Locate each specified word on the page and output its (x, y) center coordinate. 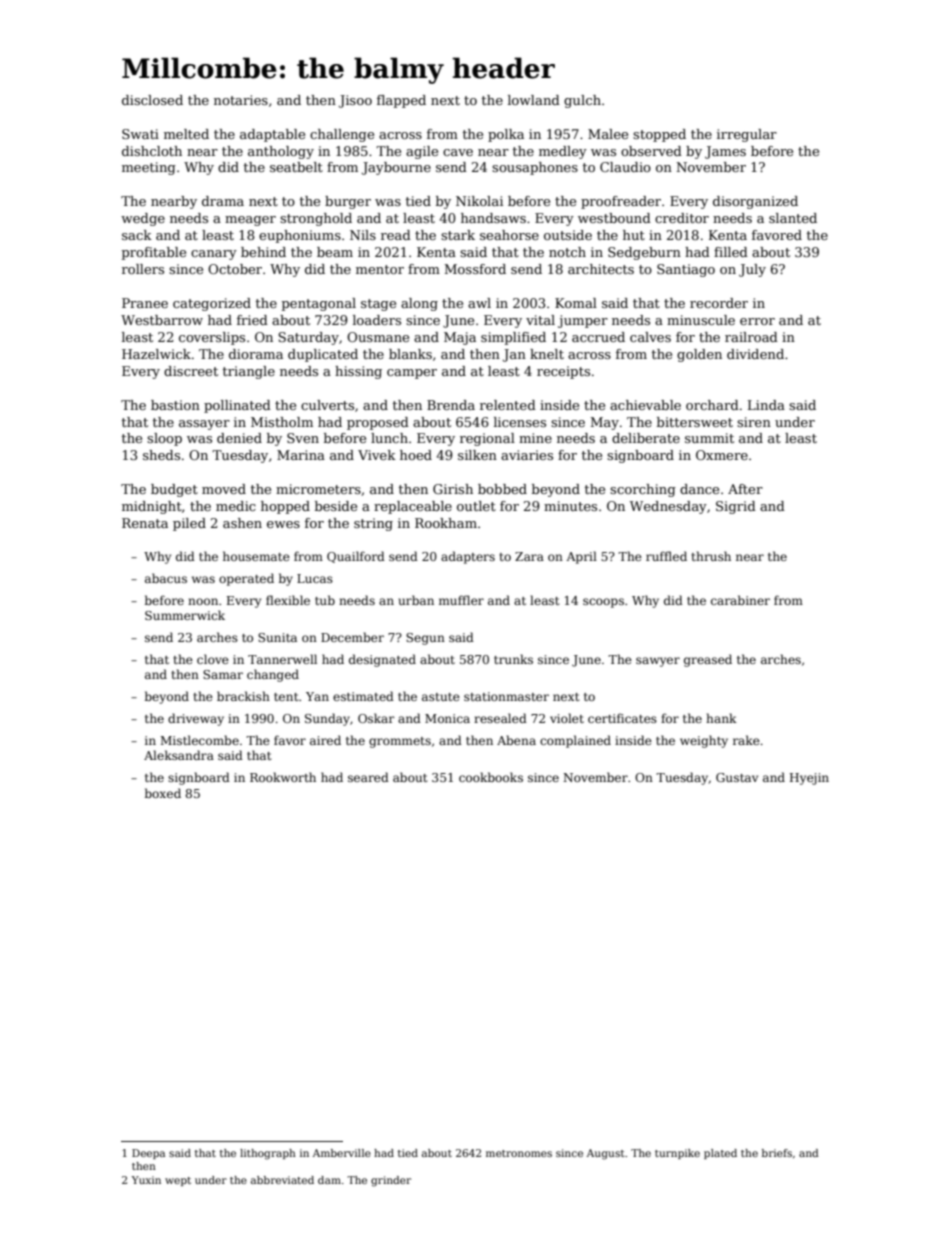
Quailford (356, 557)
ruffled (666, 556)
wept (178, 1181)
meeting (149, 168)
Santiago (686, 270)
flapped (401, 101)
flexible (288, 600)
